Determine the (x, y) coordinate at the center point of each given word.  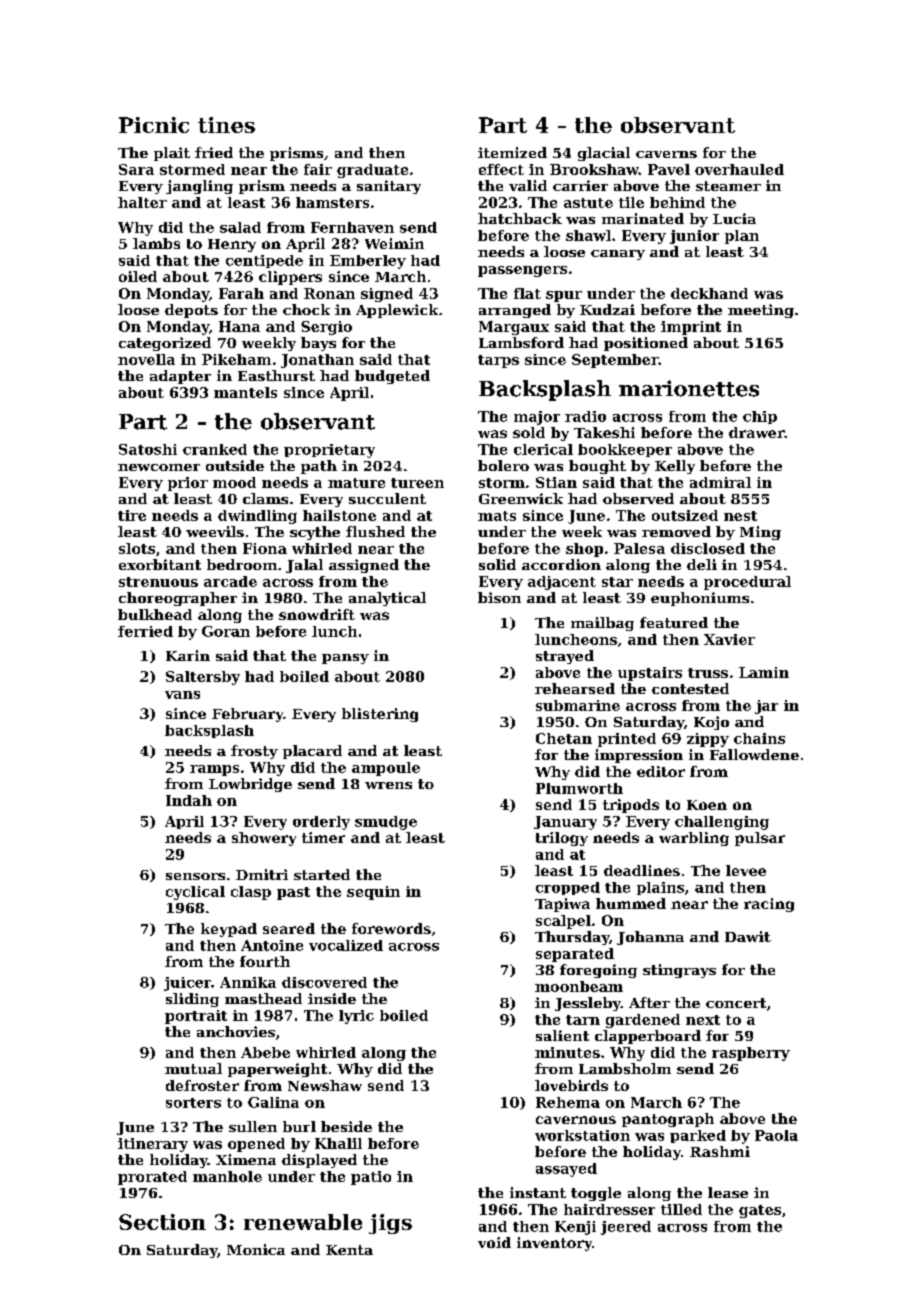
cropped (568, 888)
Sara (136, 169)
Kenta (349, 1250)
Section (162, 1222)
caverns (666, 154)
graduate (372, 171)
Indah (189, 800)
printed (627, 740)
